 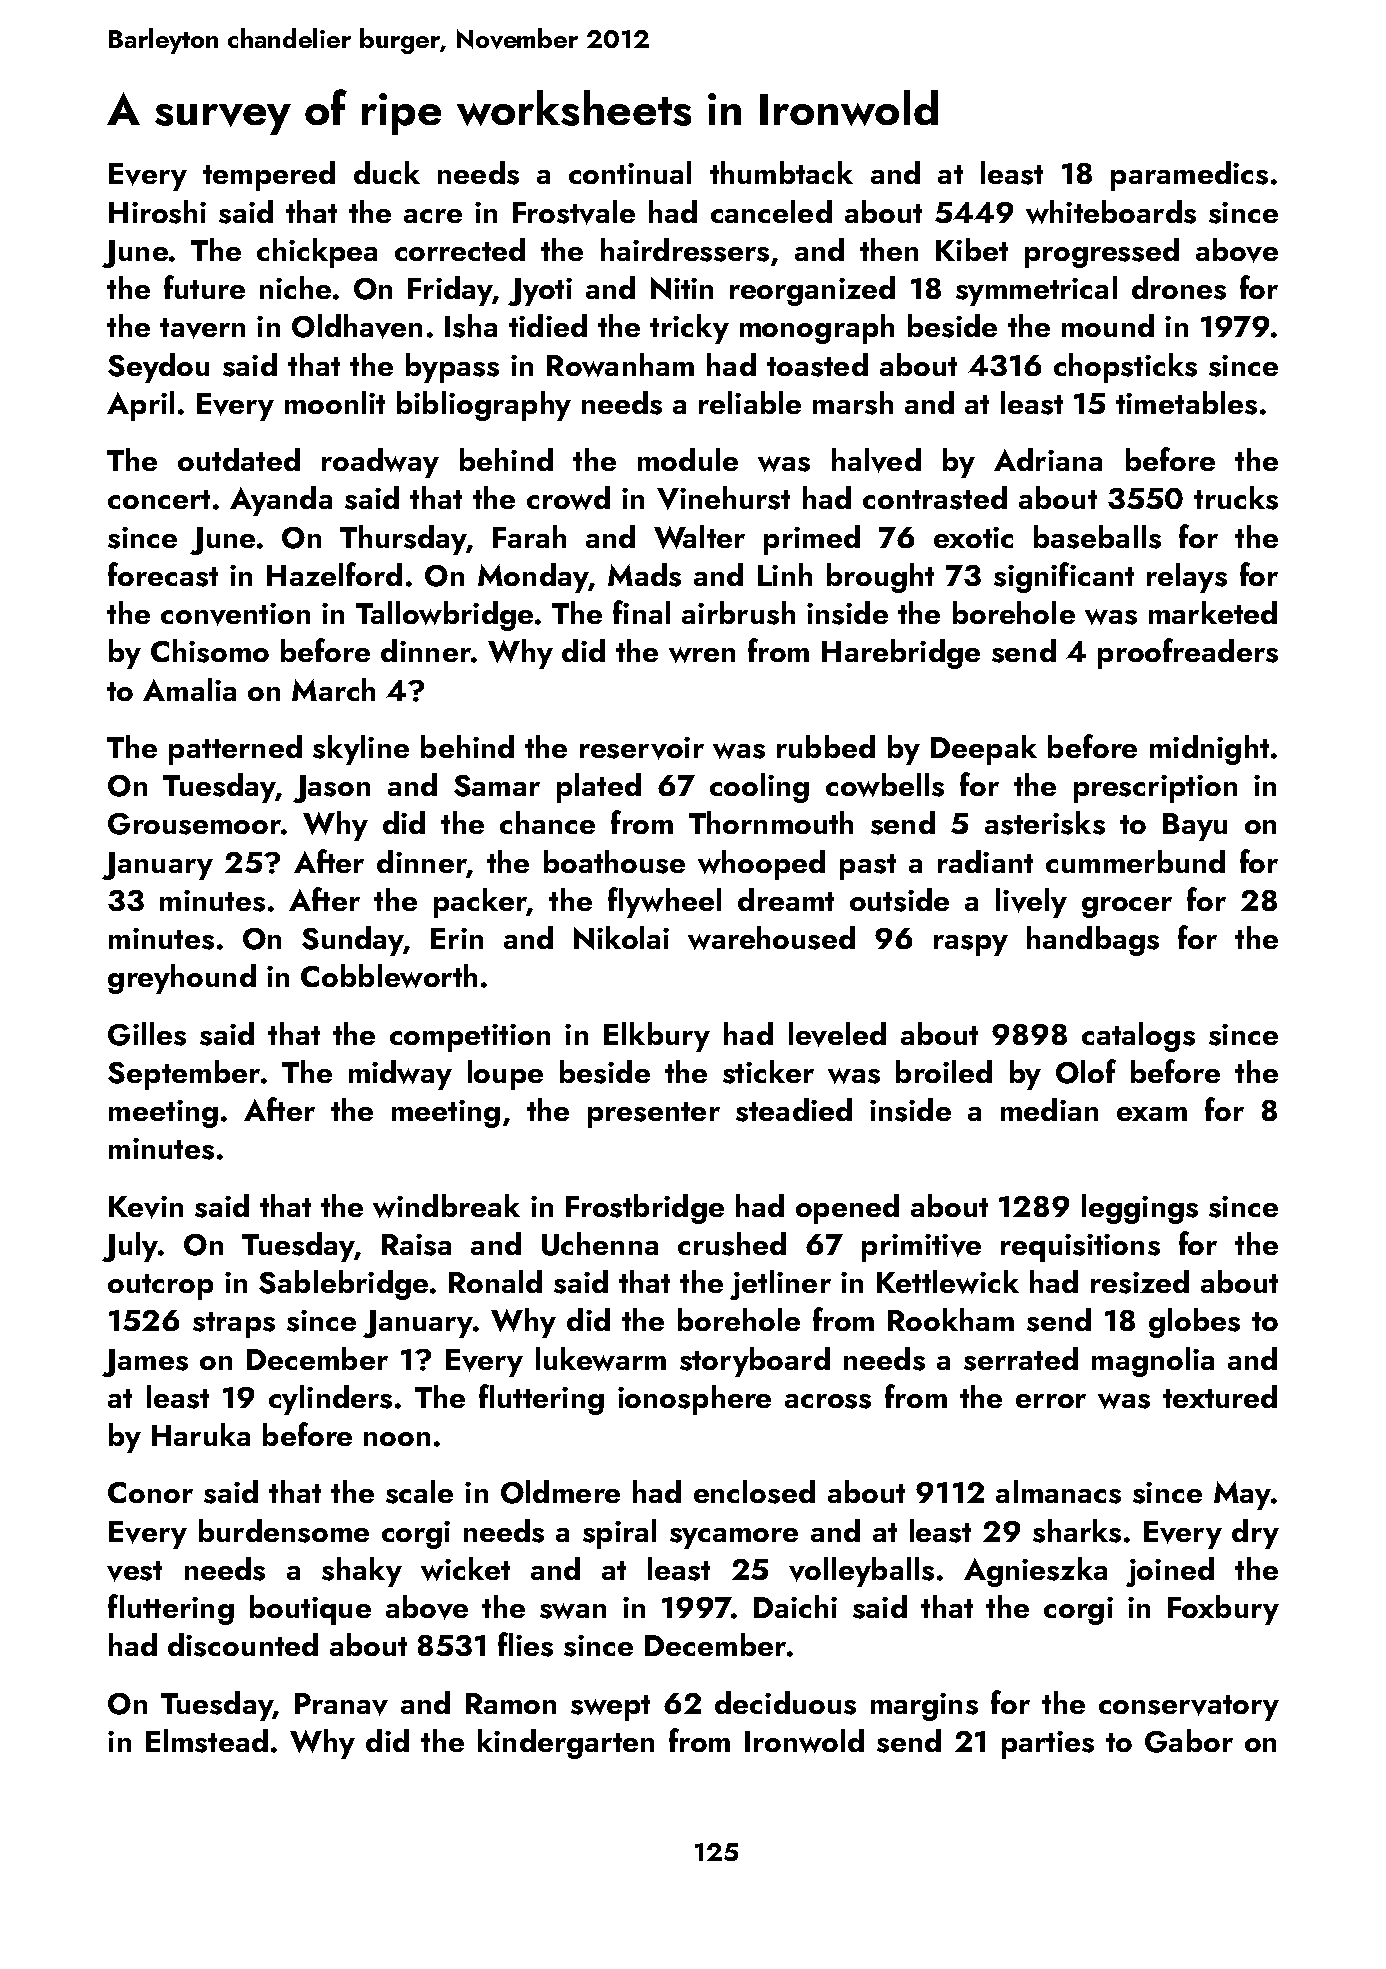 What do you see at coordinates (619, 1534) in the document?
I see `spiral` at bounding box center [619, 1534].
